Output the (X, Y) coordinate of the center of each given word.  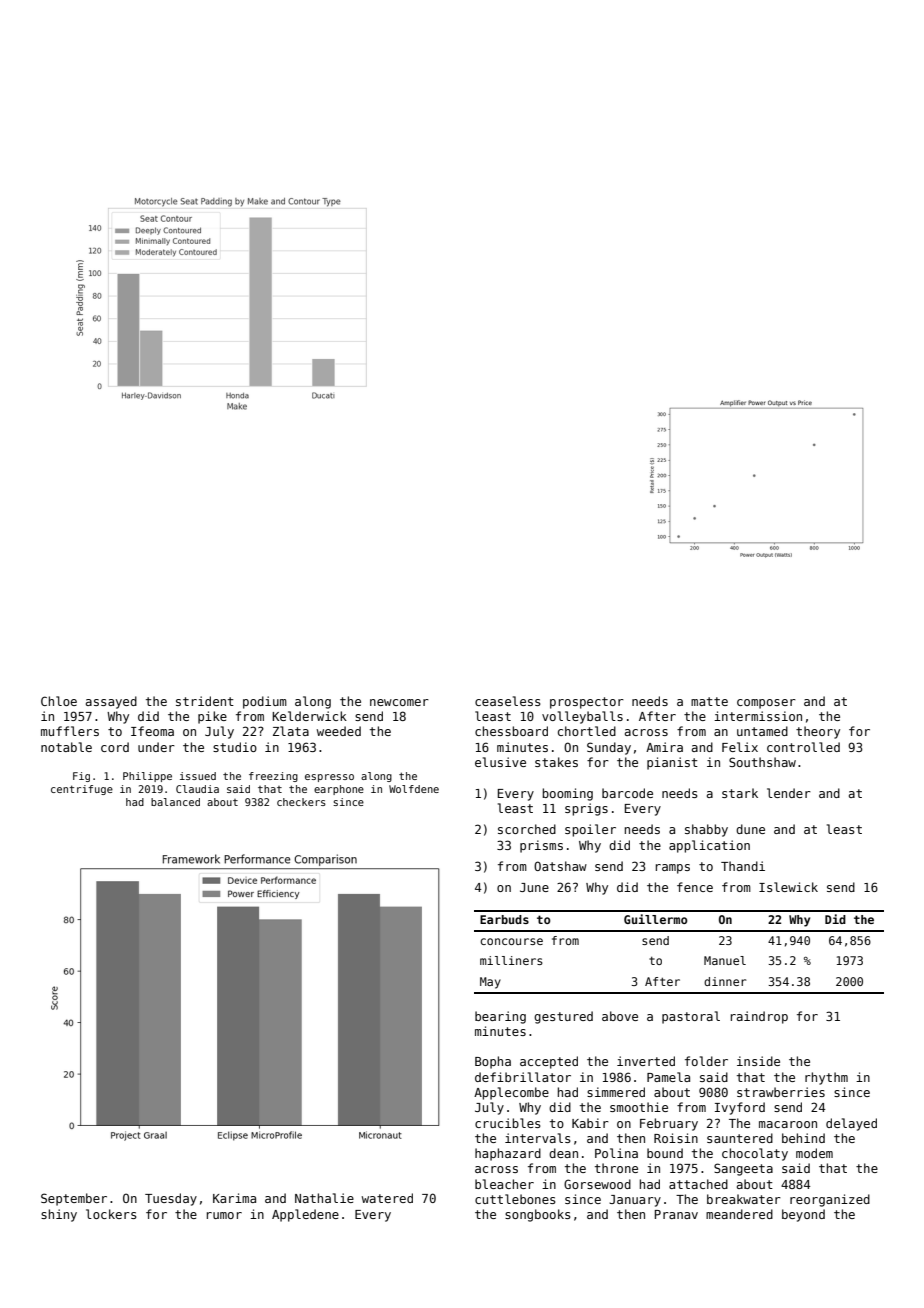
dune (750, 829)
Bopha (493, 1062)
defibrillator (523, 1077)
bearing (500, 1017)
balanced (175, 802)
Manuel (725, 960)
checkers (301, 802)
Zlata (291, 731)
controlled (803, 747)
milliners (511, 960)
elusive (500, 762)
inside (758, 1061)
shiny (59, 1215)
